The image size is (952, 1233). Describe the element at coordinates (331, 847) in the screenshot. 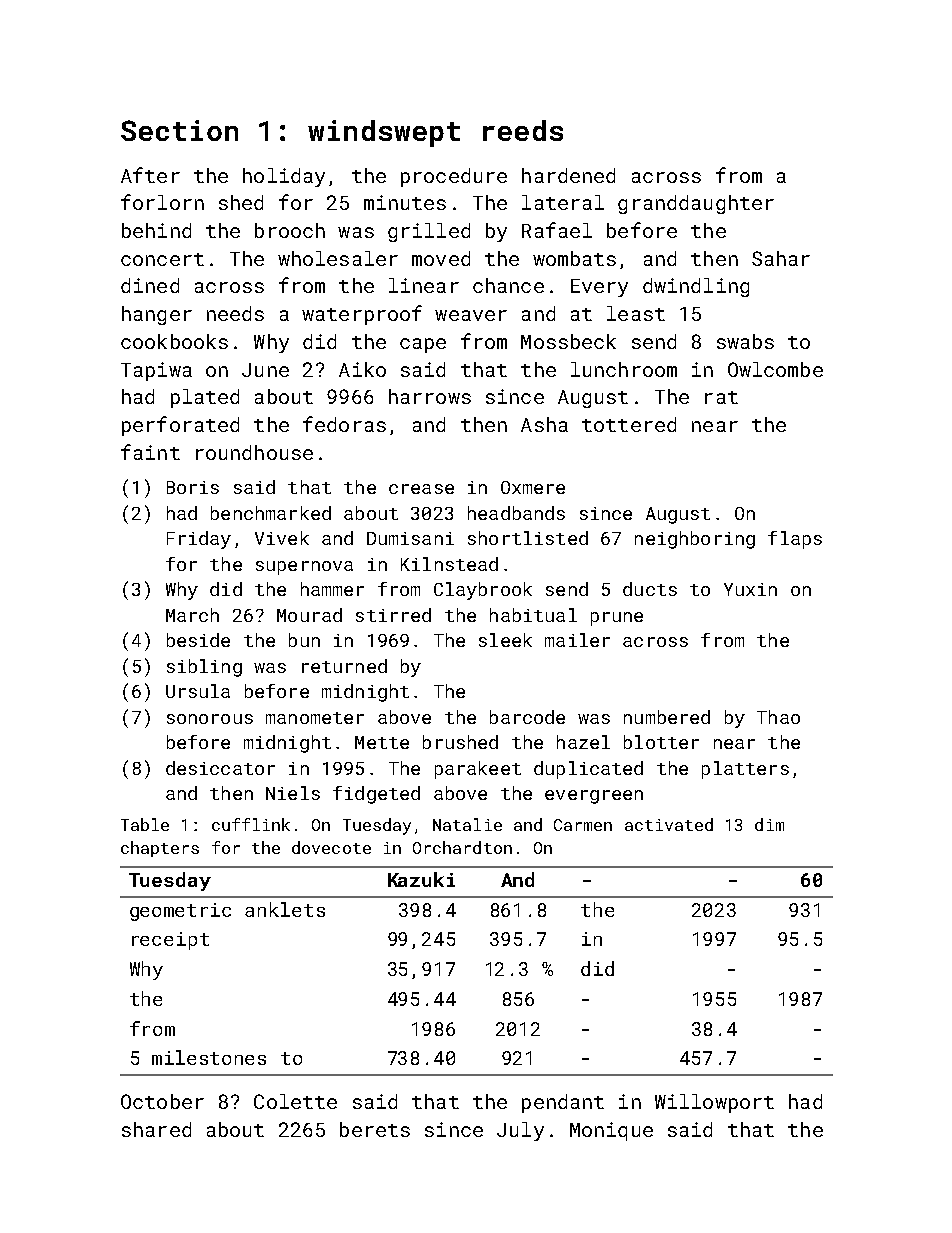

I see `dovecote` at that location.
